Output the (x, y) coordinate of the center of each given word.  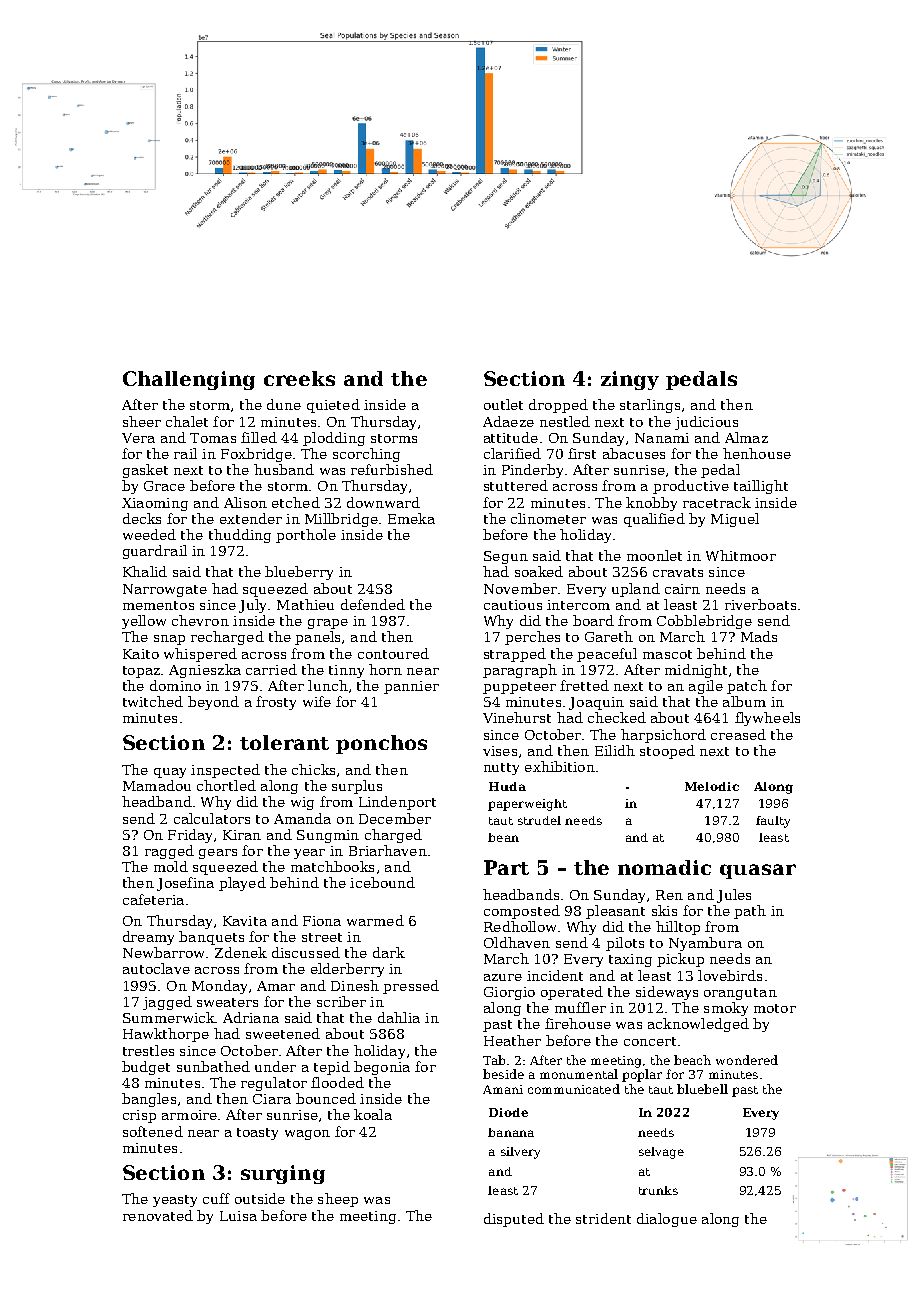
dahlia (399, 1017)
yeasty (175, 1201)
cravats (678, 572)
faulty (773, 822)
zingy (630, 380)
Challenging (189, 380)
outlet (503, 404)
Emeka (411, 518)
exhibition (560, 766)
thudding (240, 536)
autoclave (156, 968)
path (750, 912)
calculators (212, 818)
